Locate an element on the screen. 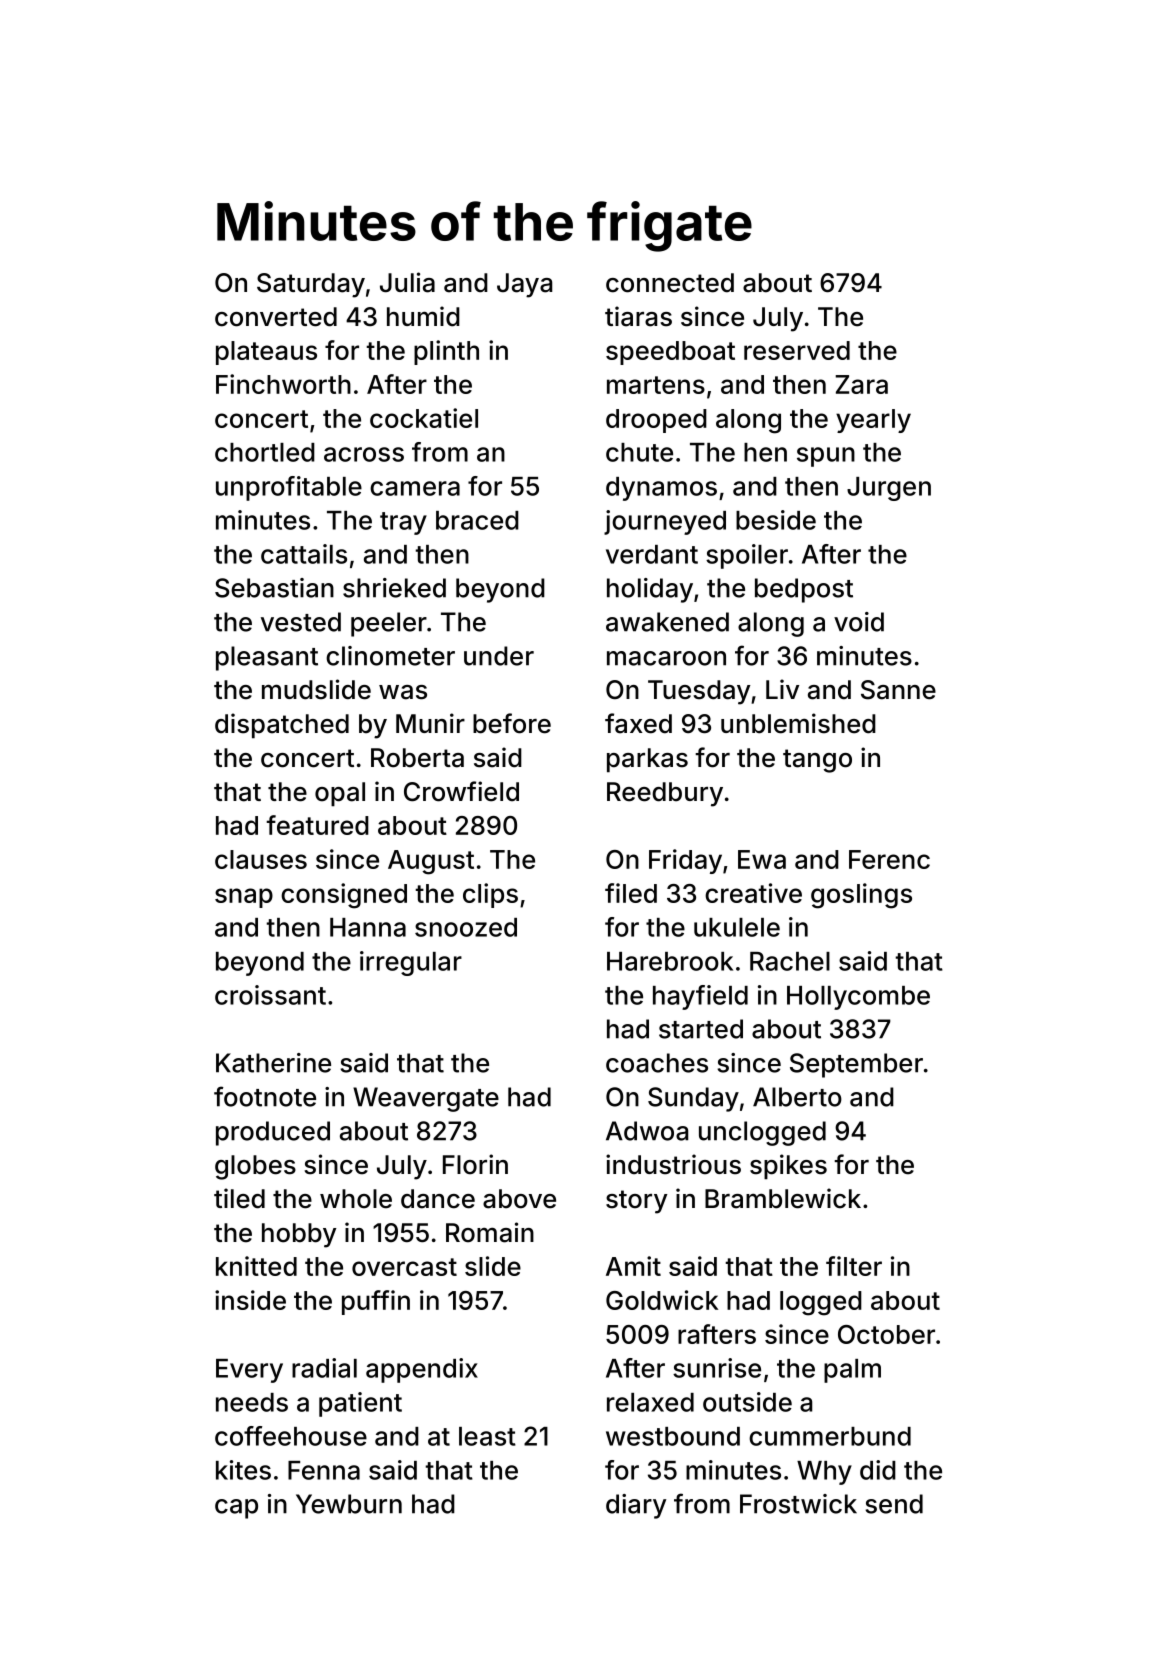  cap is located at coordinates (236, 1509).
